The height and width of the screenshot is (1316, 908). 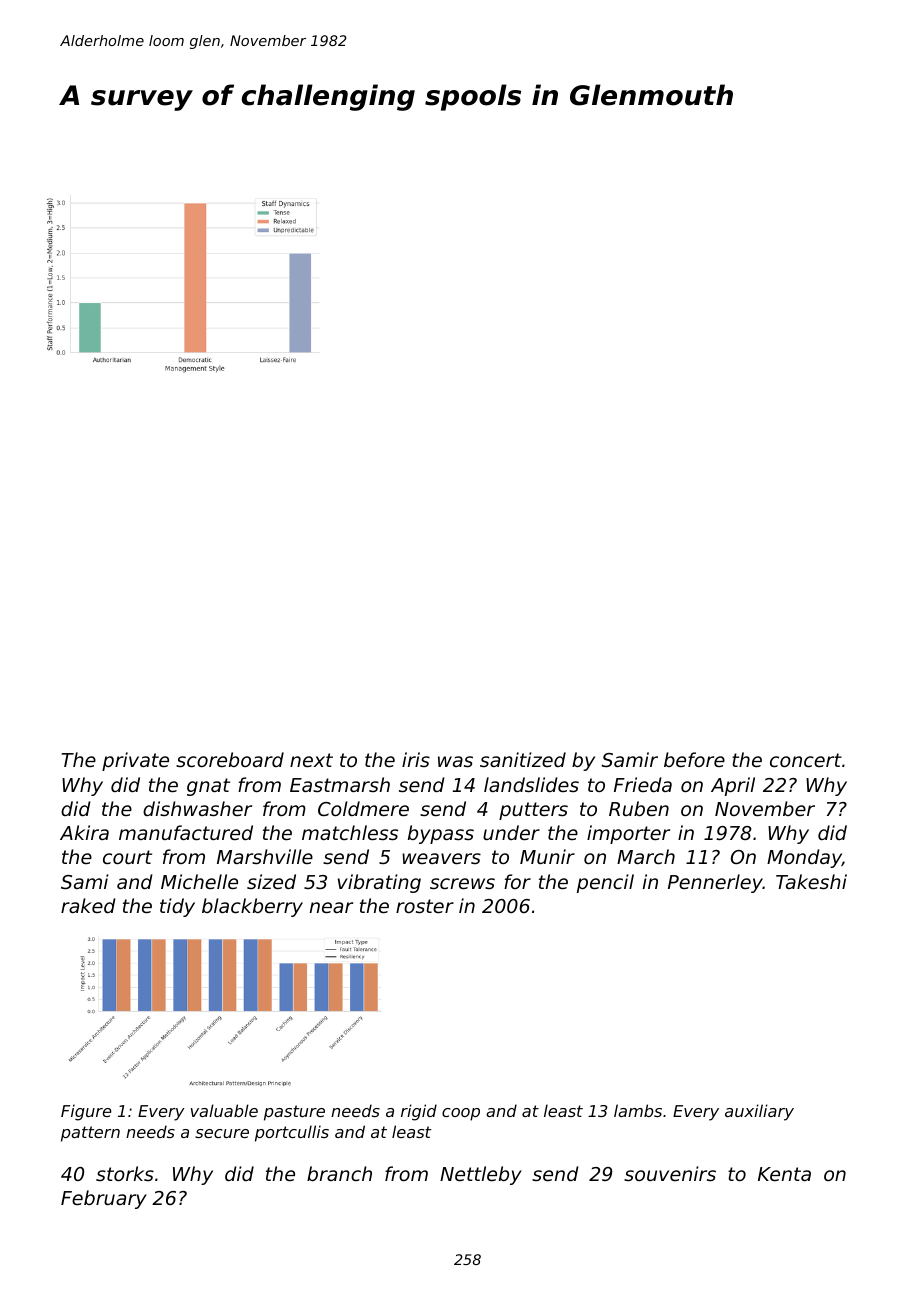 I want to click on private, so click(x=135, y=761).
